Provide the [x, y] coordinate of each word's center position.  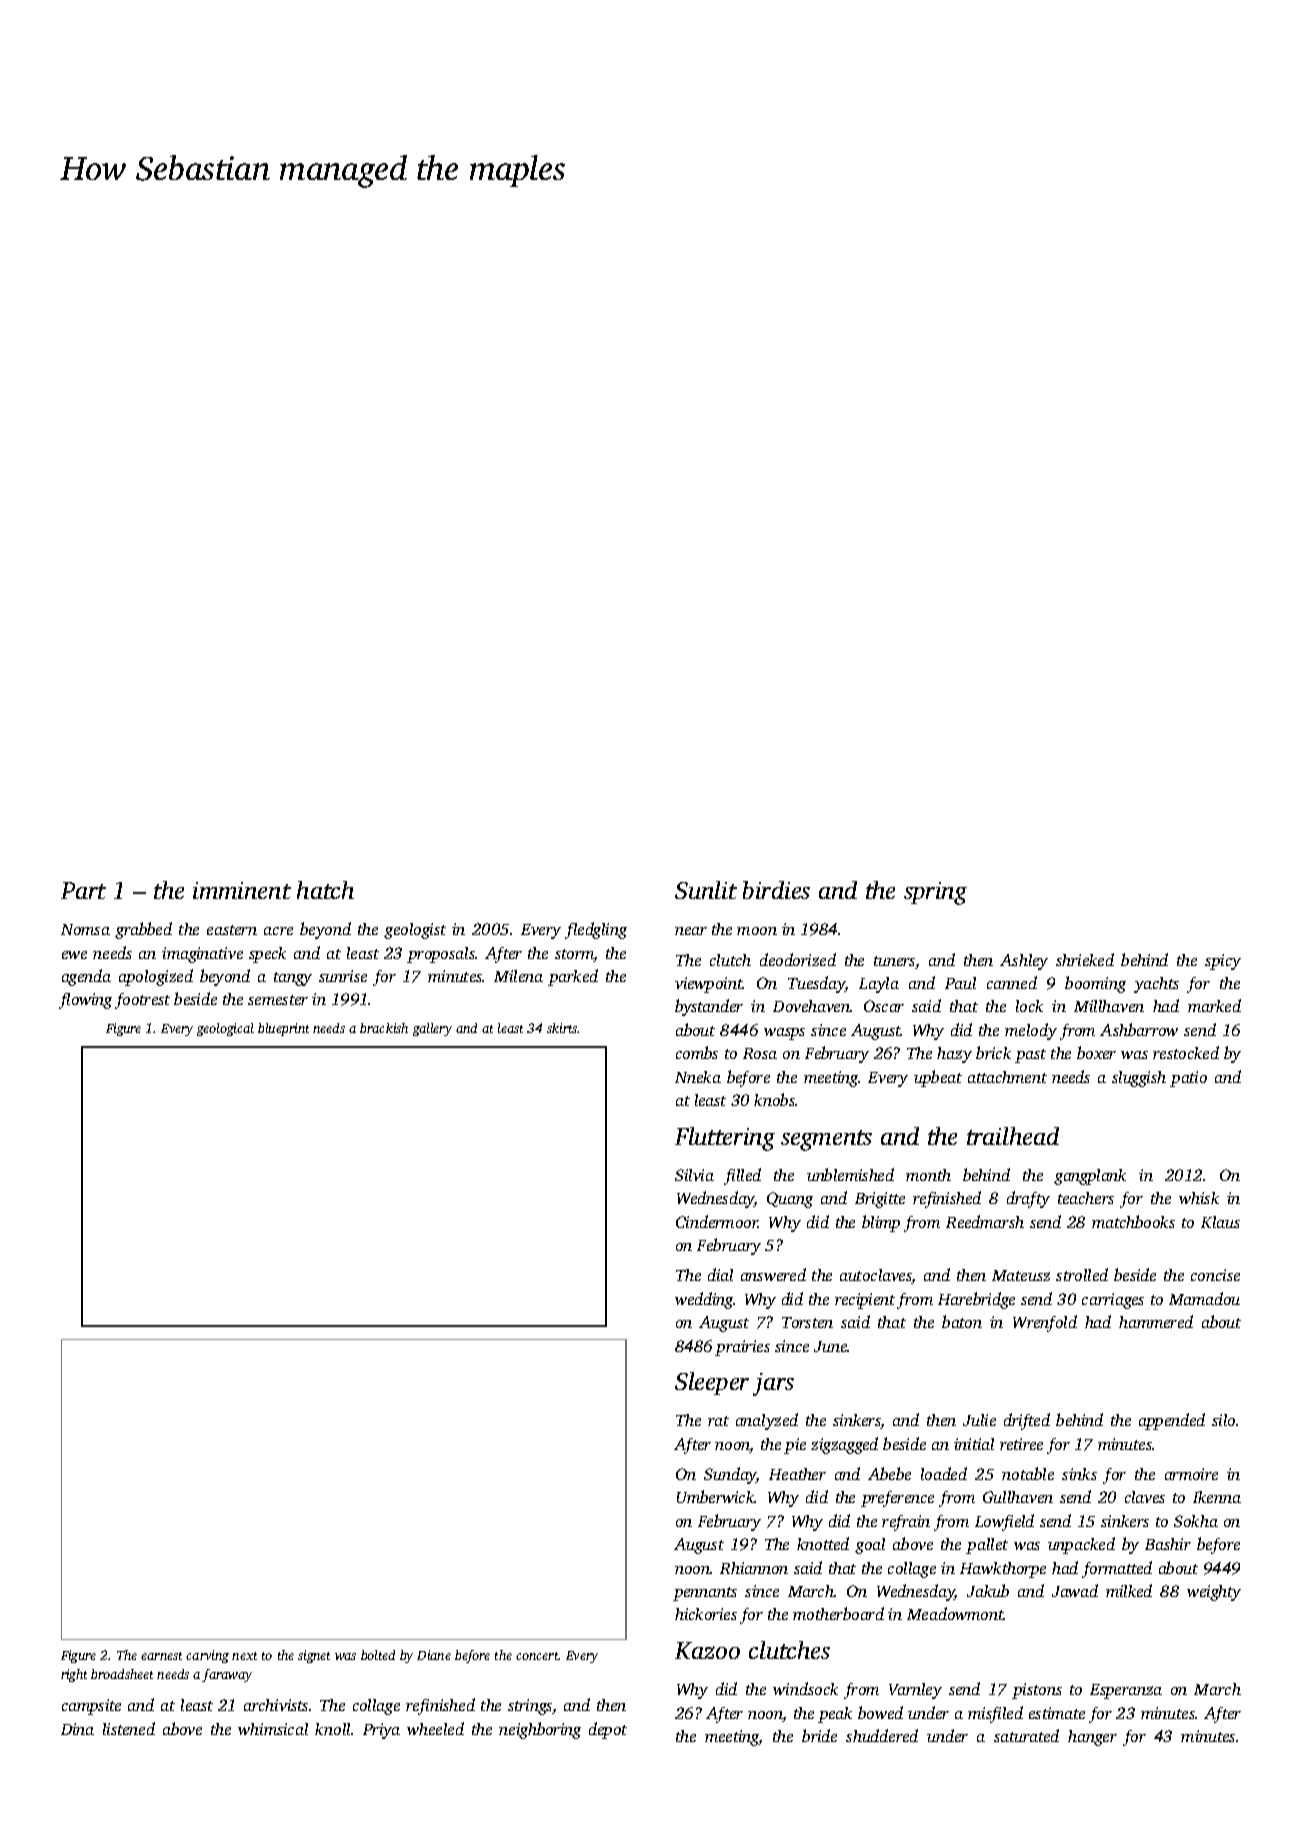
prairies [742, 1348]
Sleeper [712, 1383]
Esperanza [1126, 1691]
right [74, 1675]
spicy [1223, 962]
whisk [1199, 1198]
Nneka [698, 1077]
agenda [86, 977]
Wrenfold [1045, 1323]
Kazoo [707, 1650]
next [244, 1656]
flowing [85, 1001]
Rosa [760, 1053]
